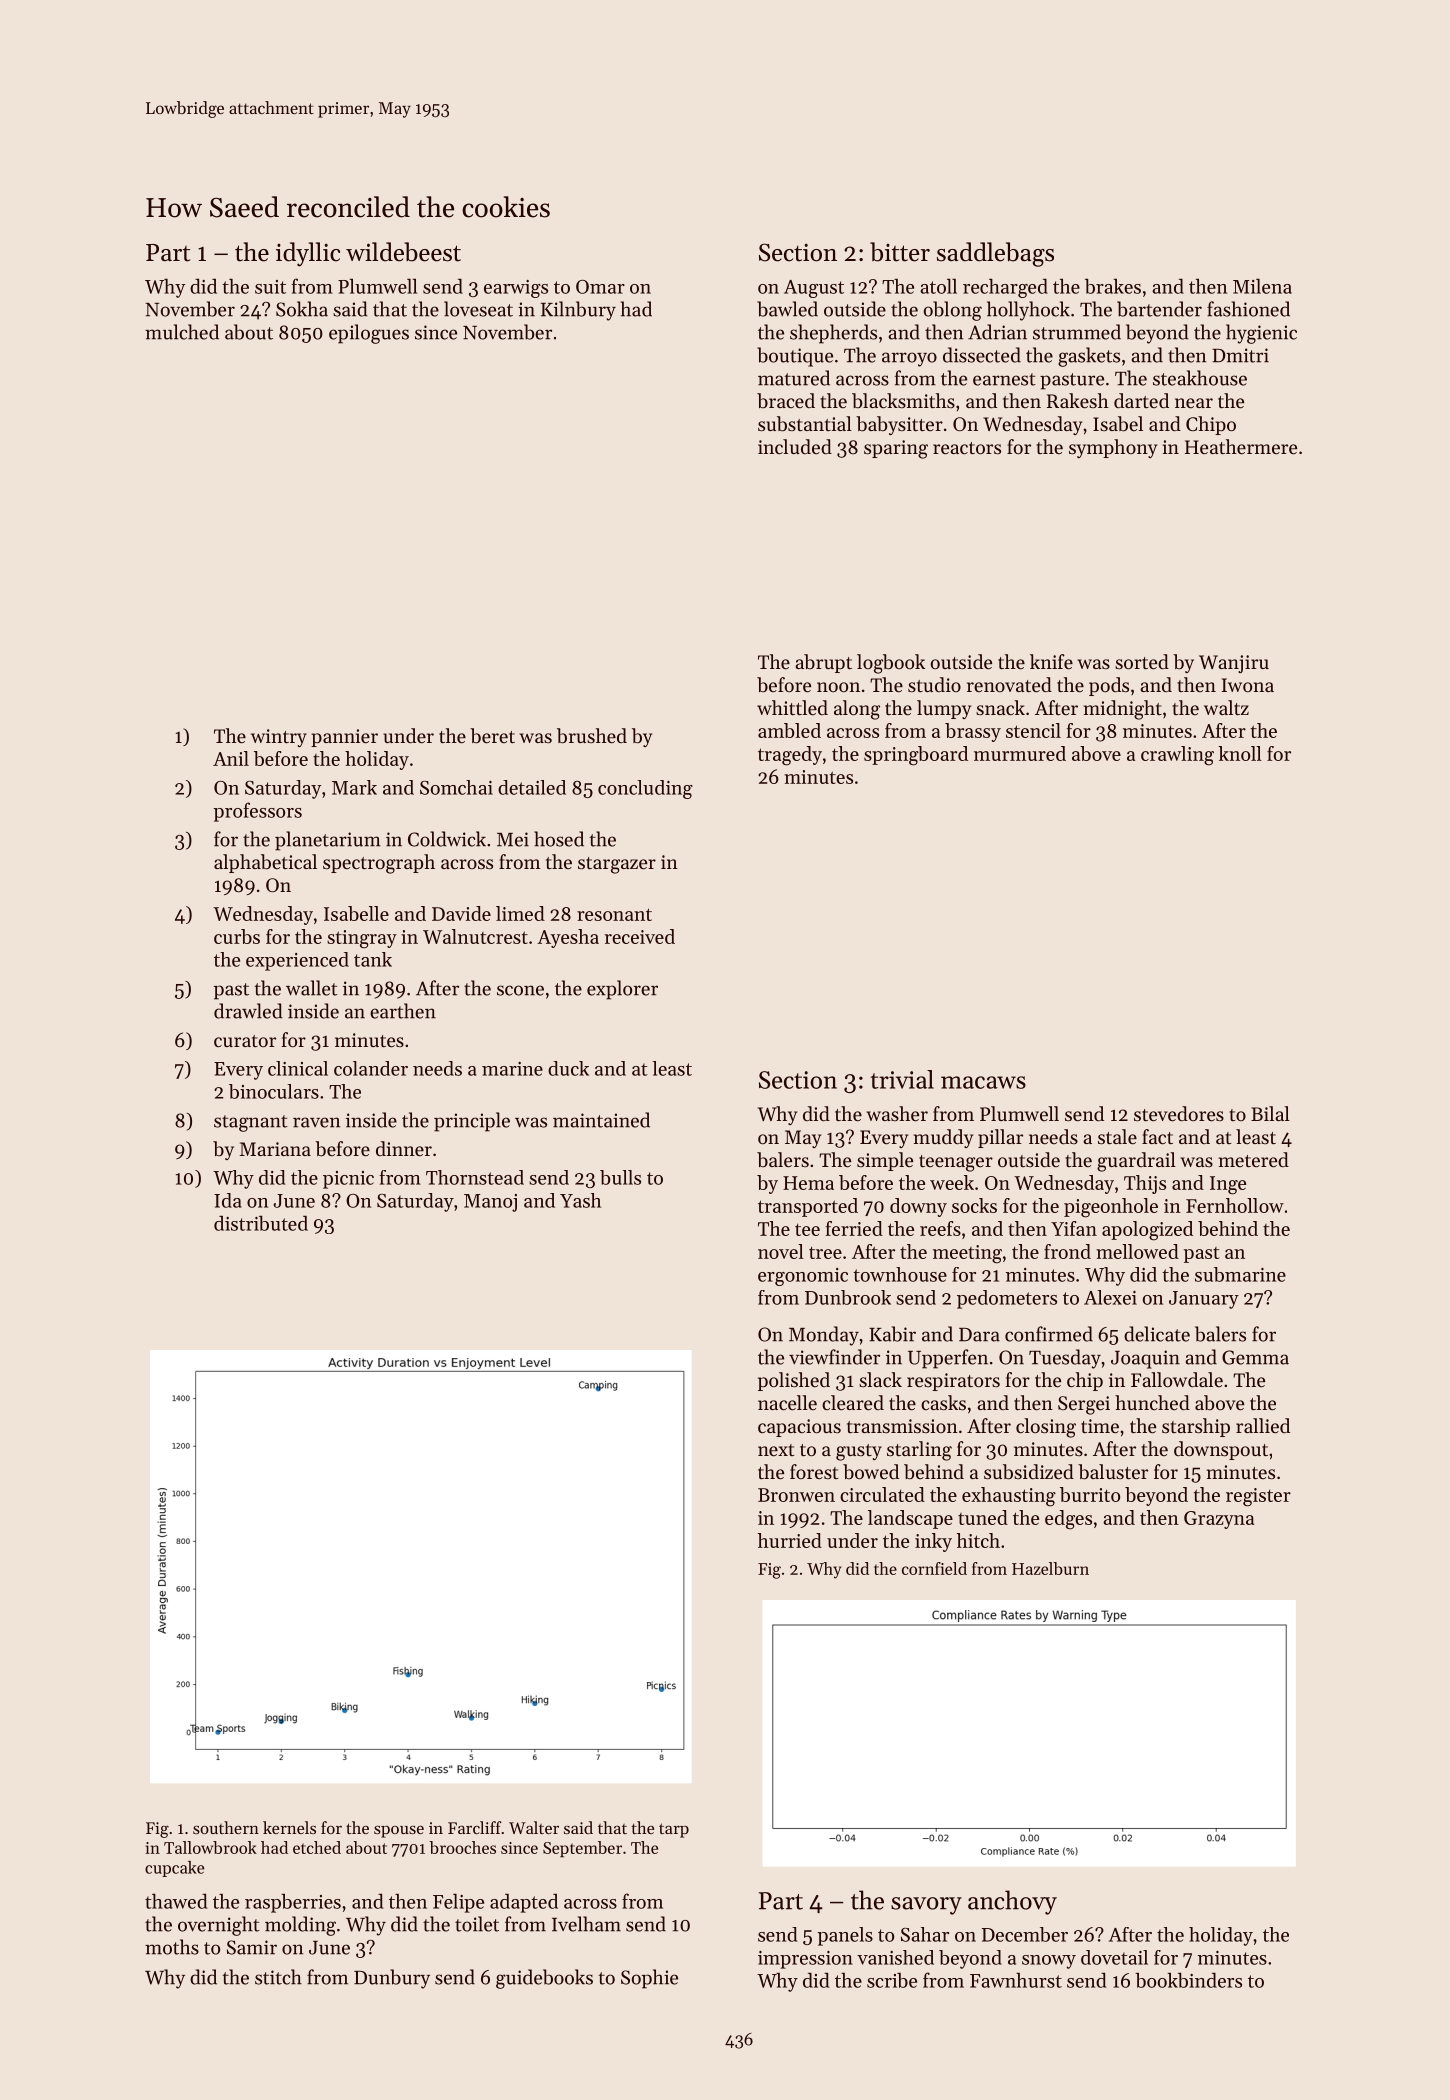 This document has width=1450, height=2100. I want to click on alphabetical, so click(265, 863).
